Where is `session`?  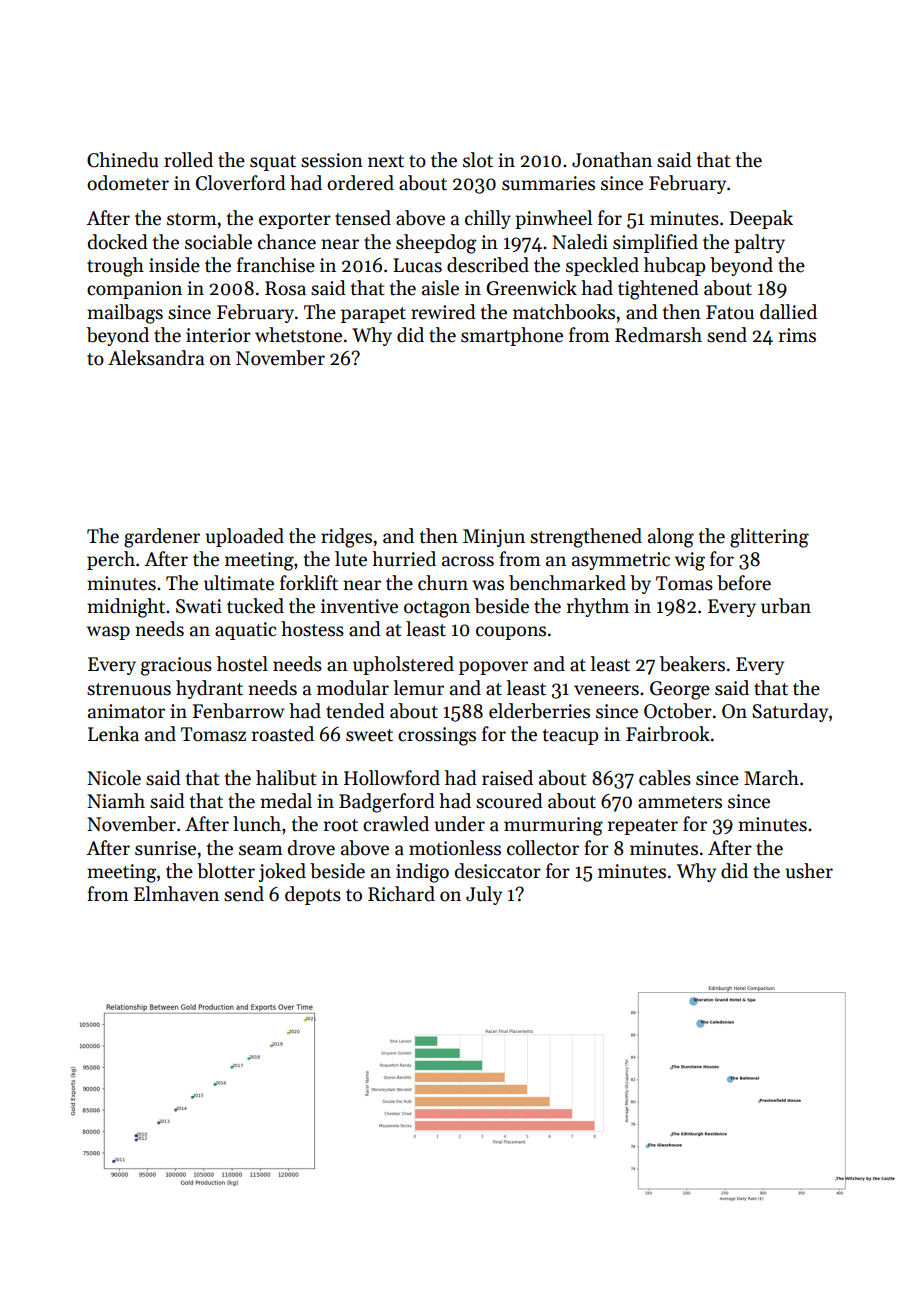
session is located at coordinates (332, 160).
